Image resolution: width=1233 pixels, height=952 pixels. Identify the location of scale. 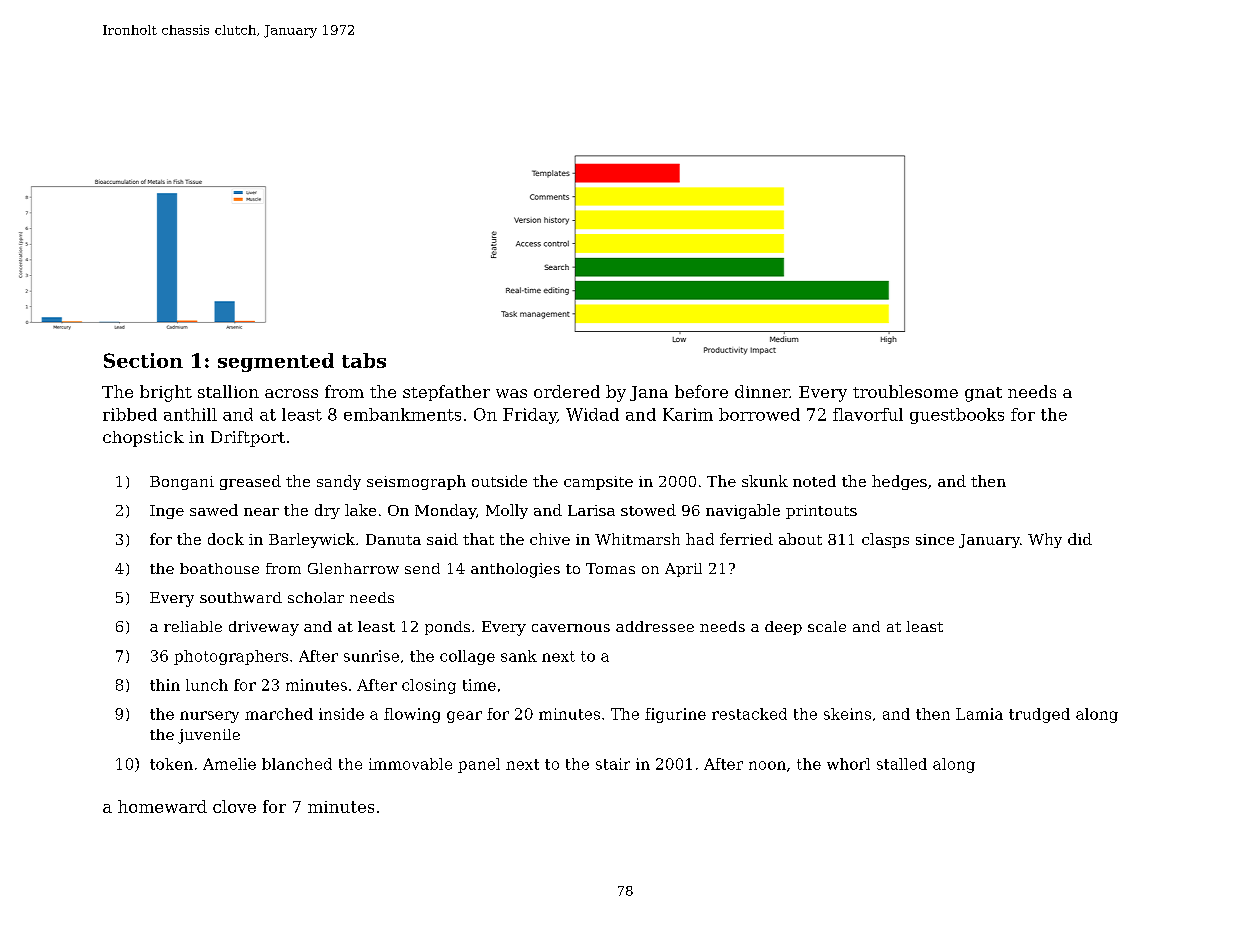
(827, 626).
